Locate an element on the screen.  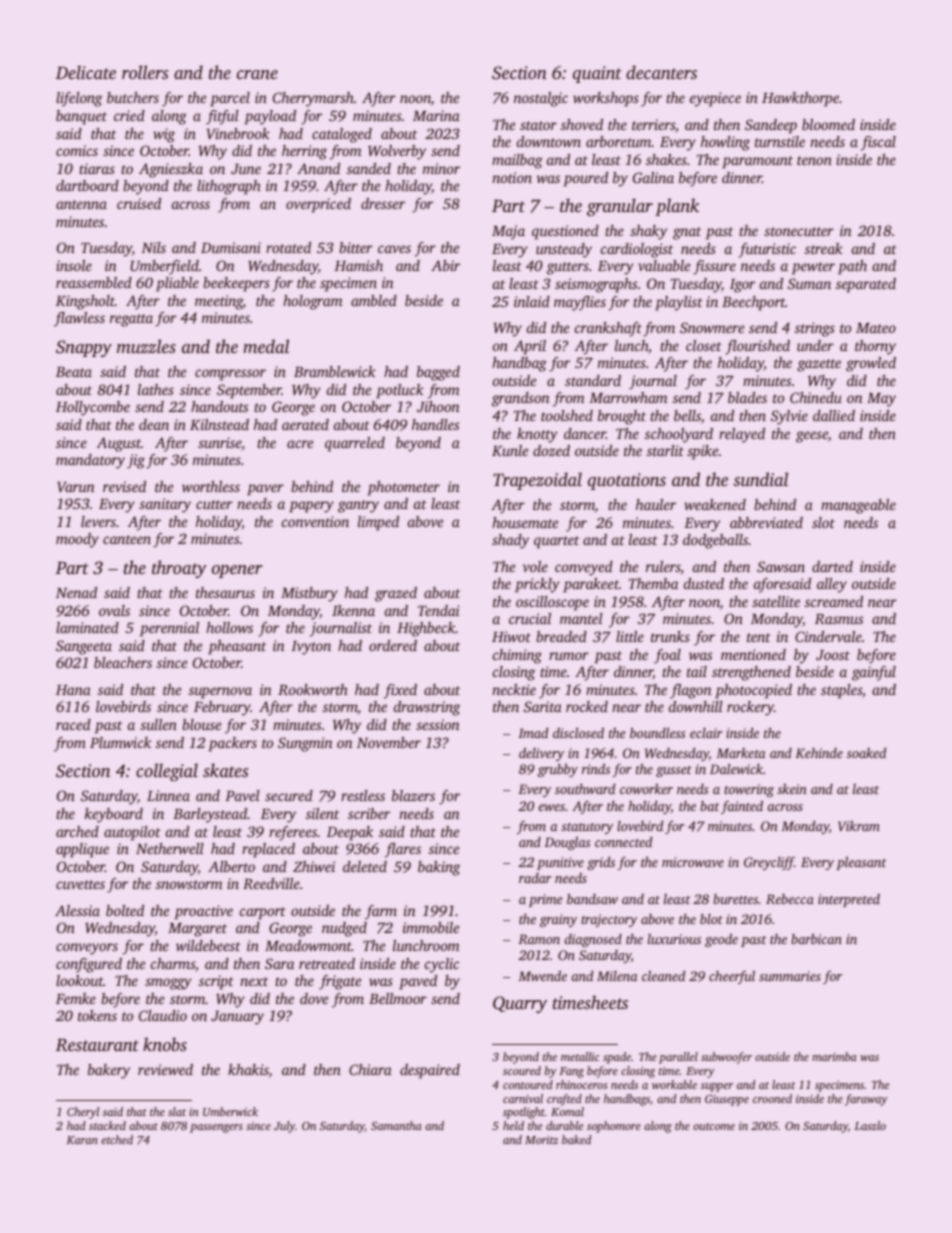
Alberto is located at coordinates (231, 866).
